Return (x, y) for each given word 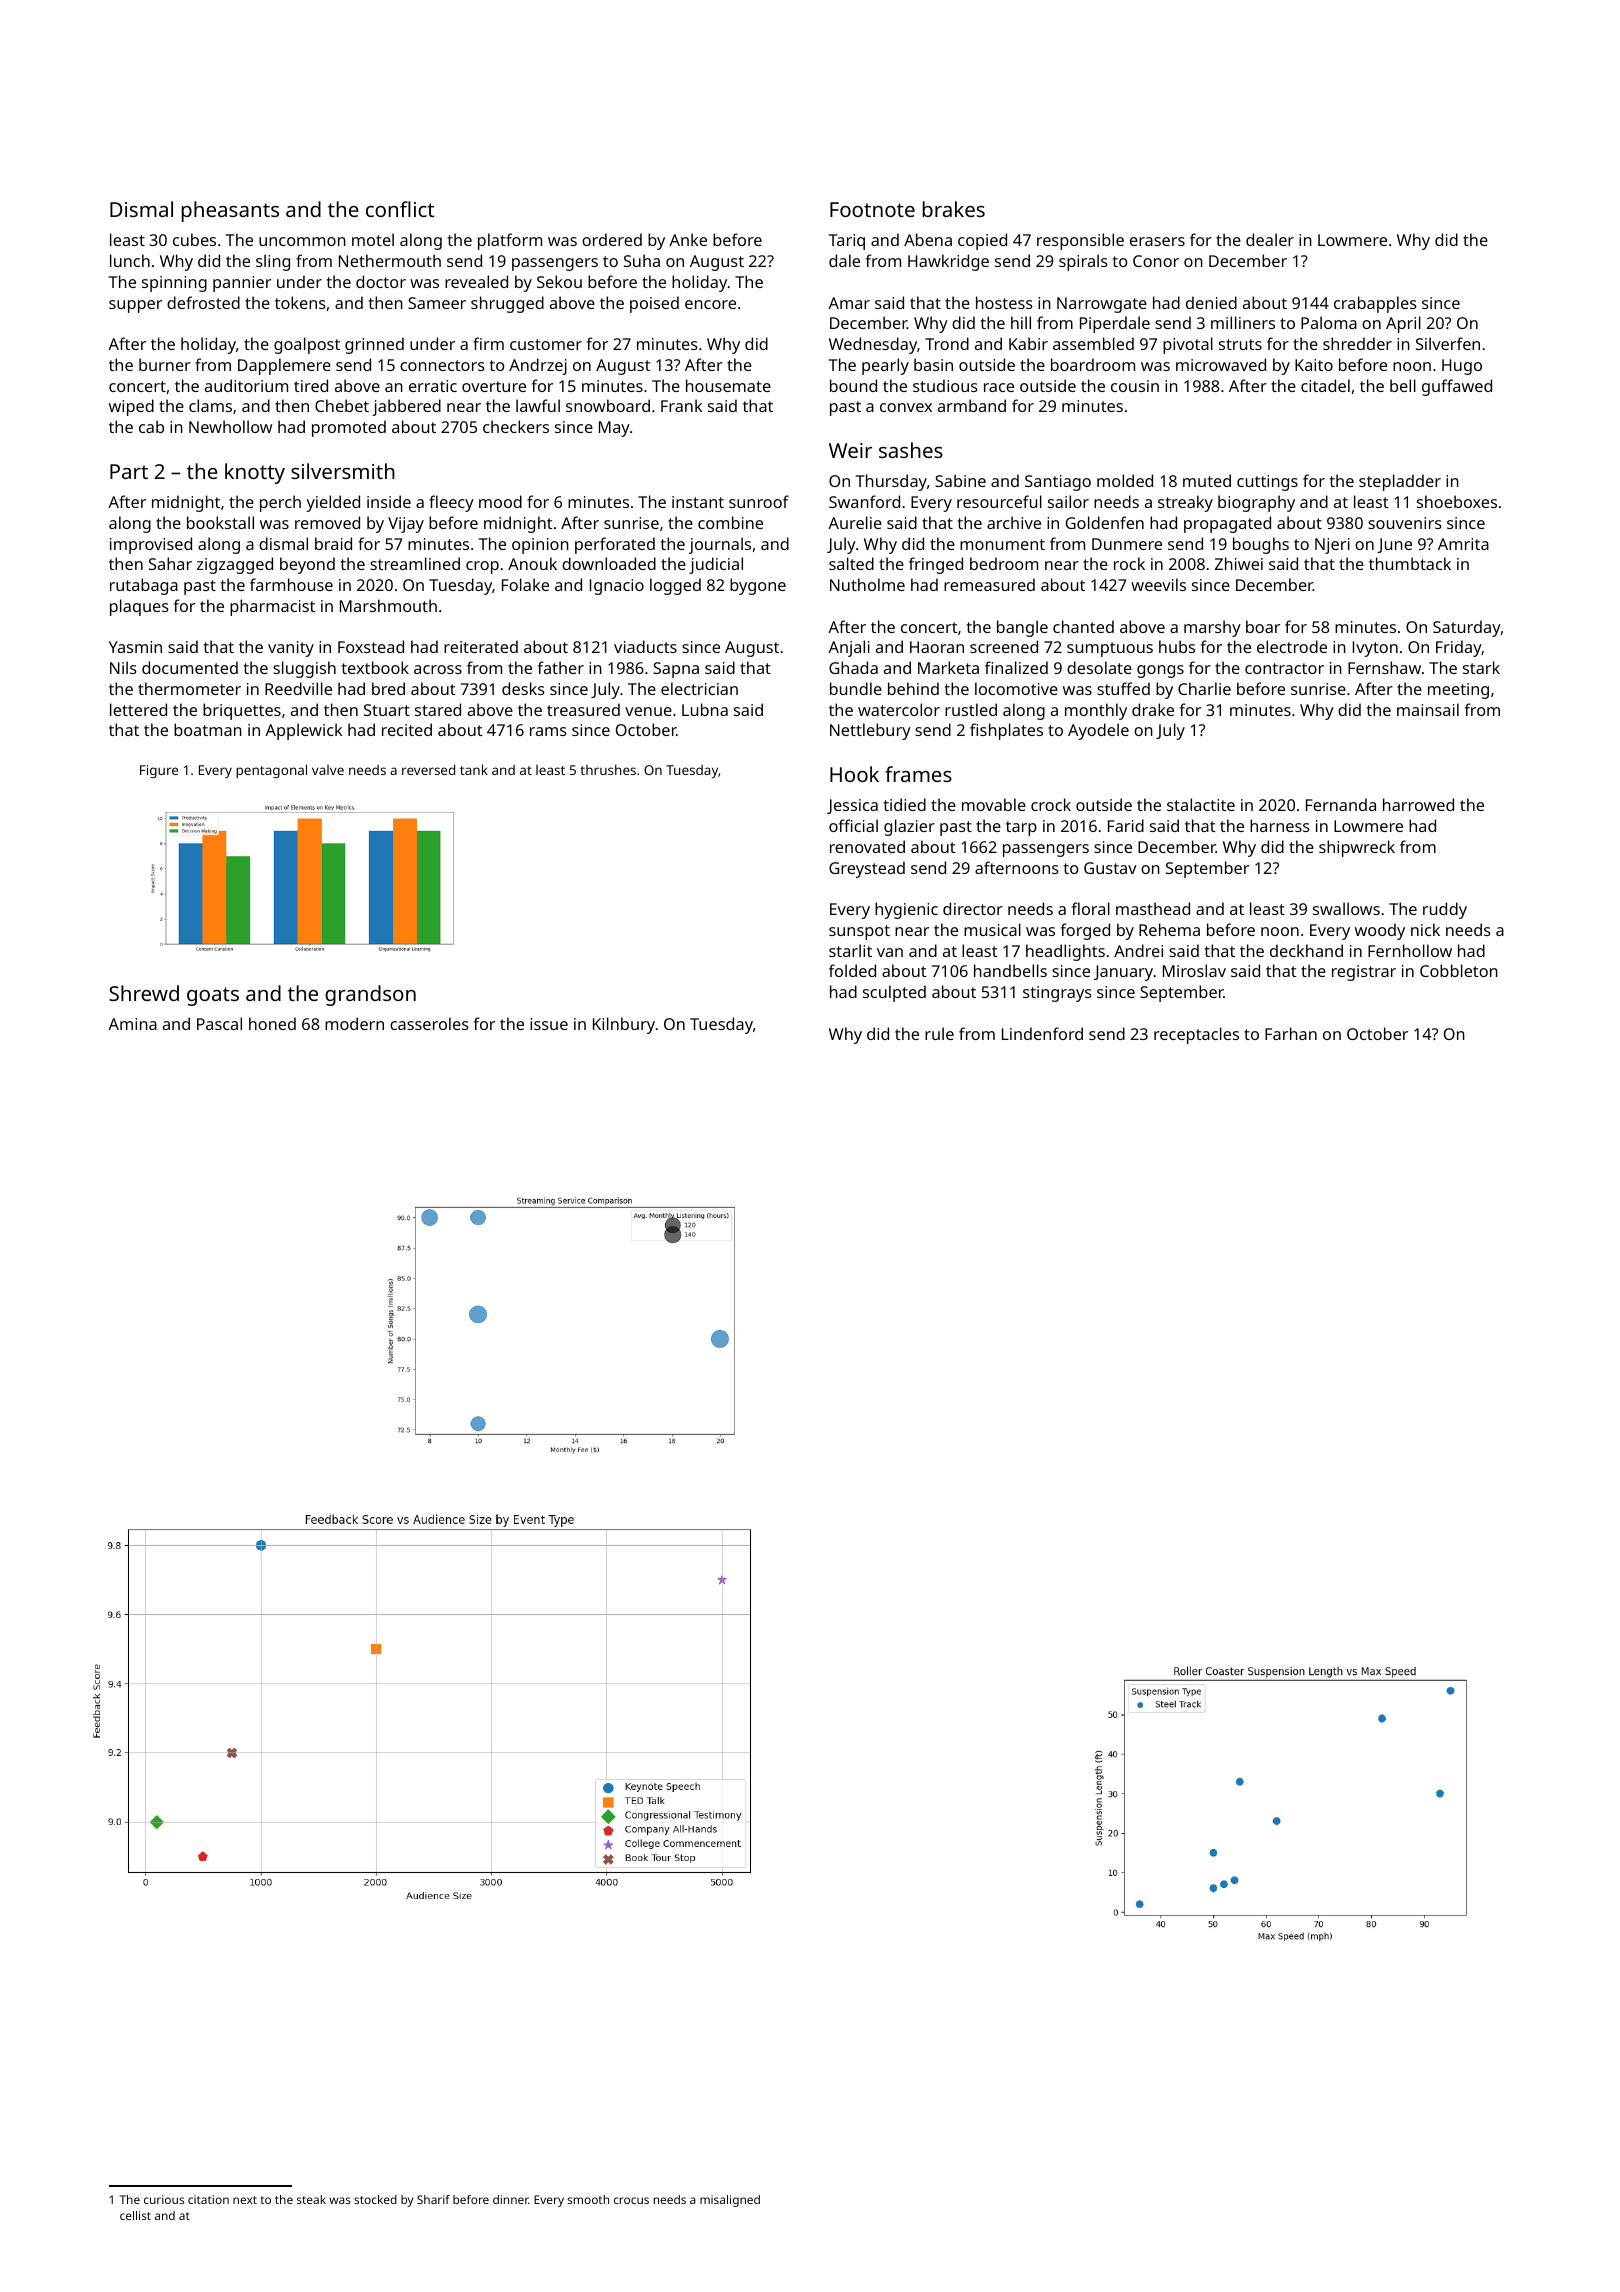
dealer (1270, 239)
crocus (631, 2200)
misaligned (730, 2201)
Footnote (872, 209)
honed (272, 1023)
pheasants (230, 211)
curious (164, 2199)
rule (939, 1033)
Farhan (1291, 1033)
